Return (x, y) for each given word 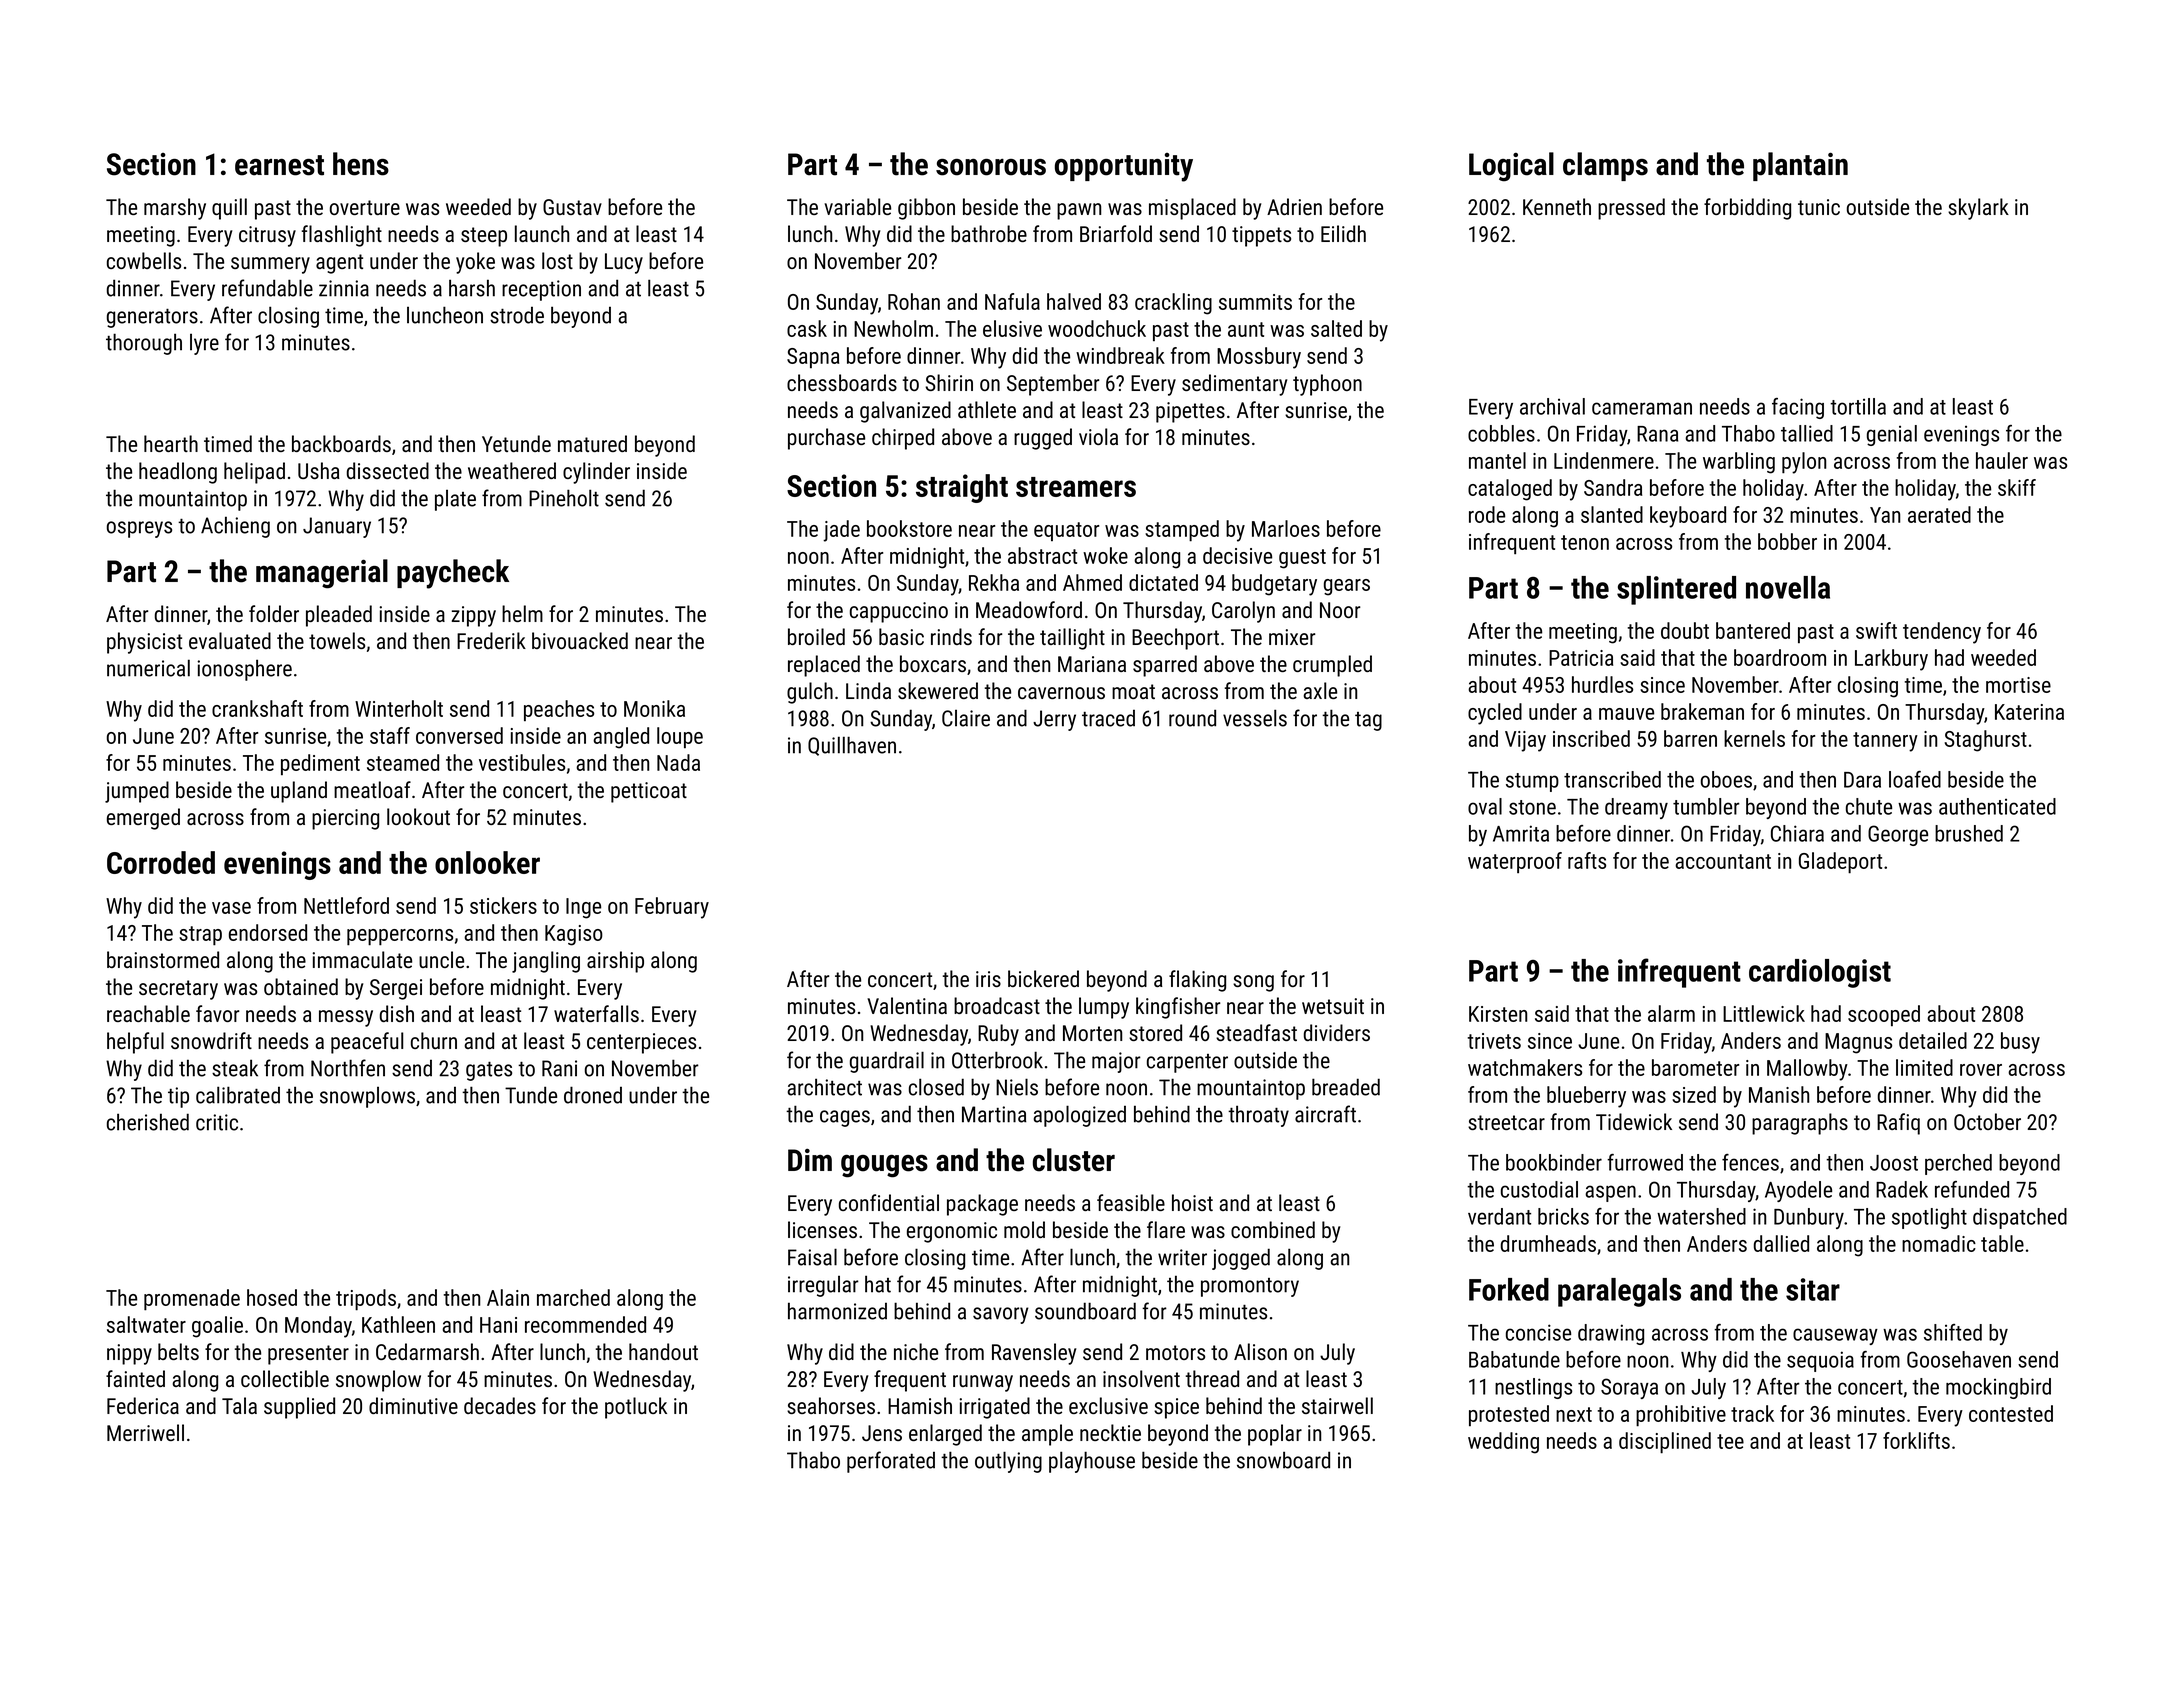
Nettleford (346, 905)
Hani (498, 1325)
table (2002, 1243)
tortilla (1858, 406)
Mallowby (1807, 1070)
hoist (1192, 1202)
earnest (279, 165)
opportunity (1124, 167)
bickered (1043, 978)
